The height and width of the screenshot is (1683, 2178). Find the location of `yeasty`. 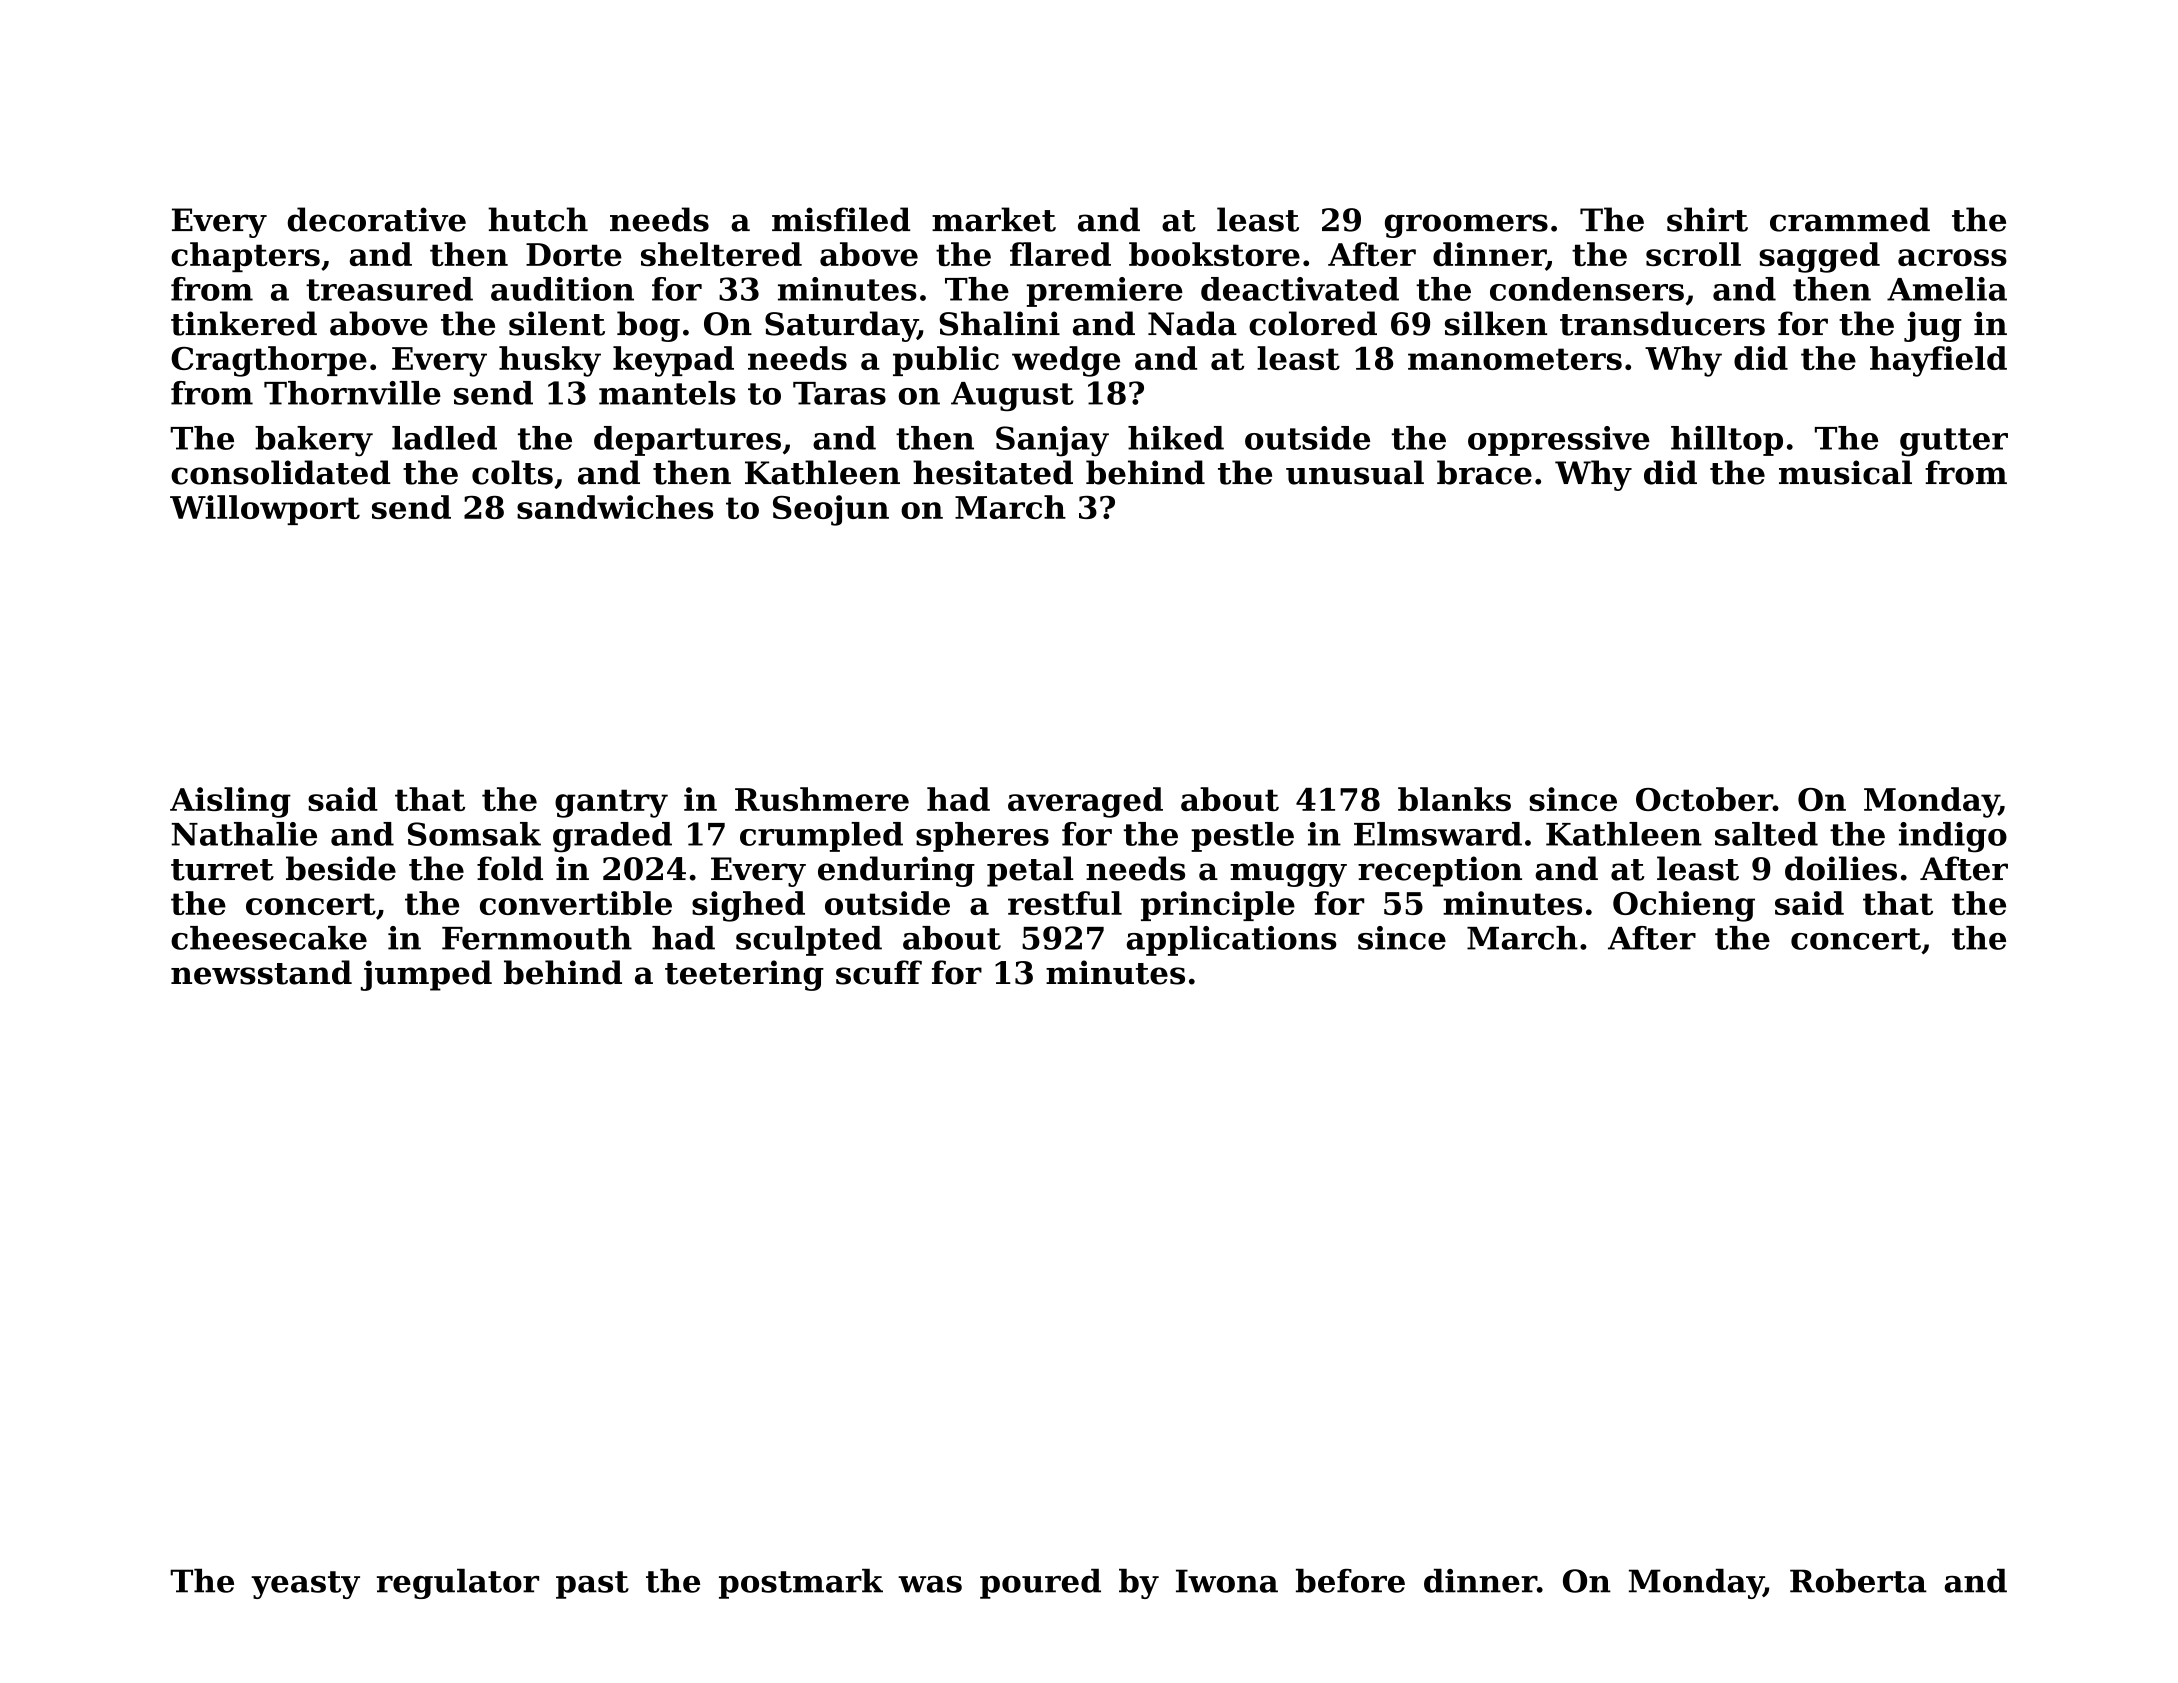

yeasty is located at coordinates (305, 1585).
